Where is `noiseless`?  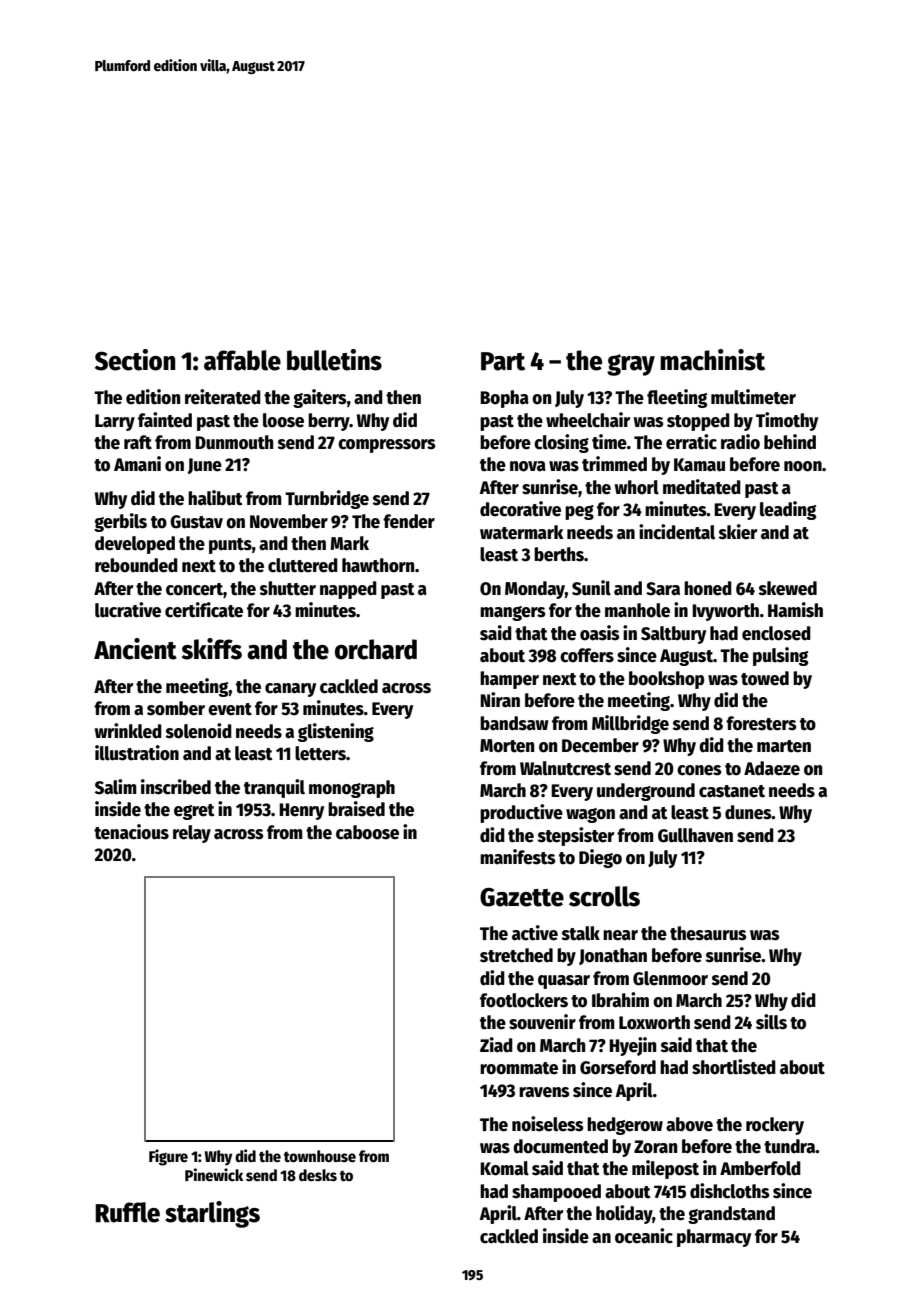 noiseless is located at coordinates (547, 1124).
